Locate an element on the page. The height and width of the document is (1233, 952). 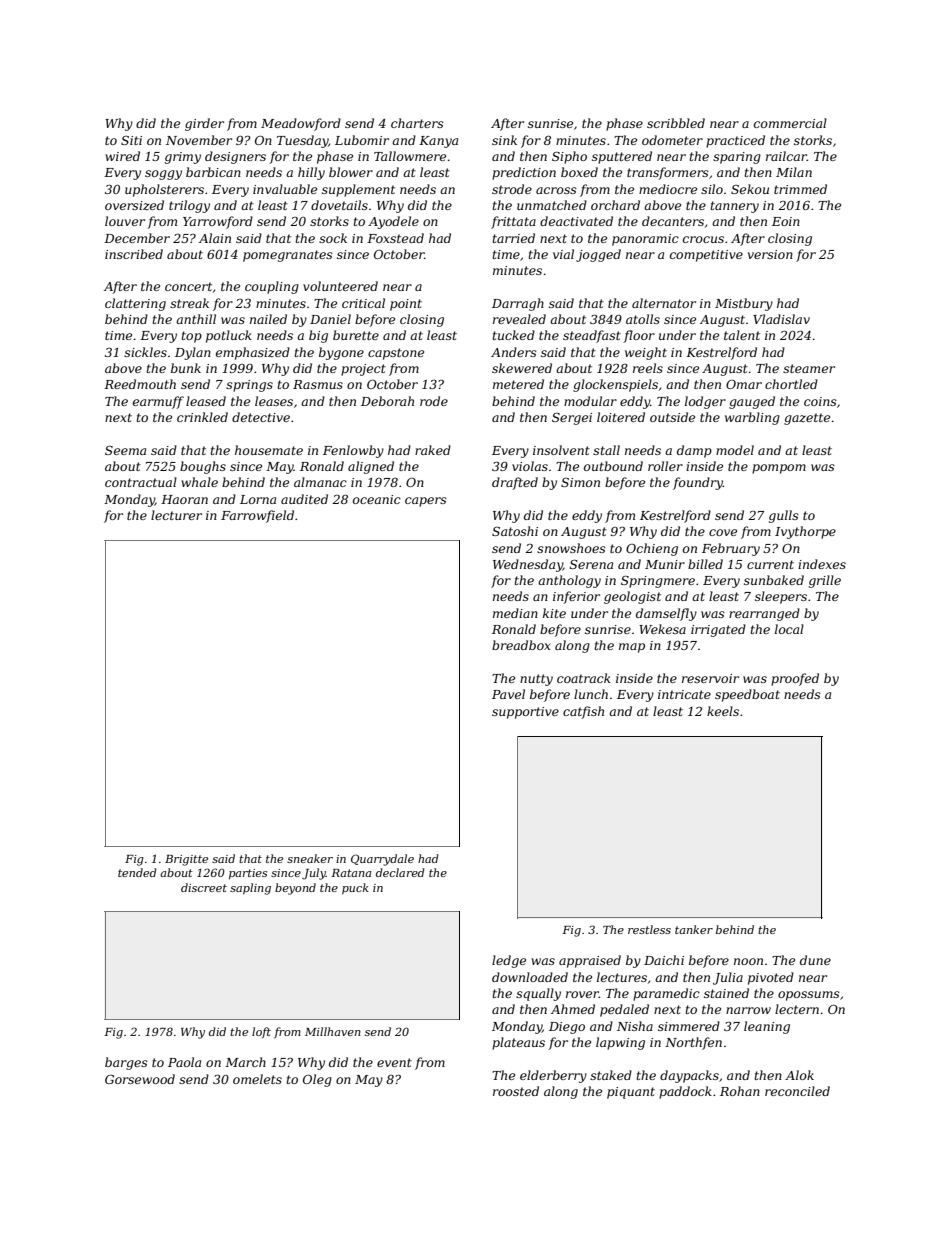
ledge is located at coordinates (509, 961).
